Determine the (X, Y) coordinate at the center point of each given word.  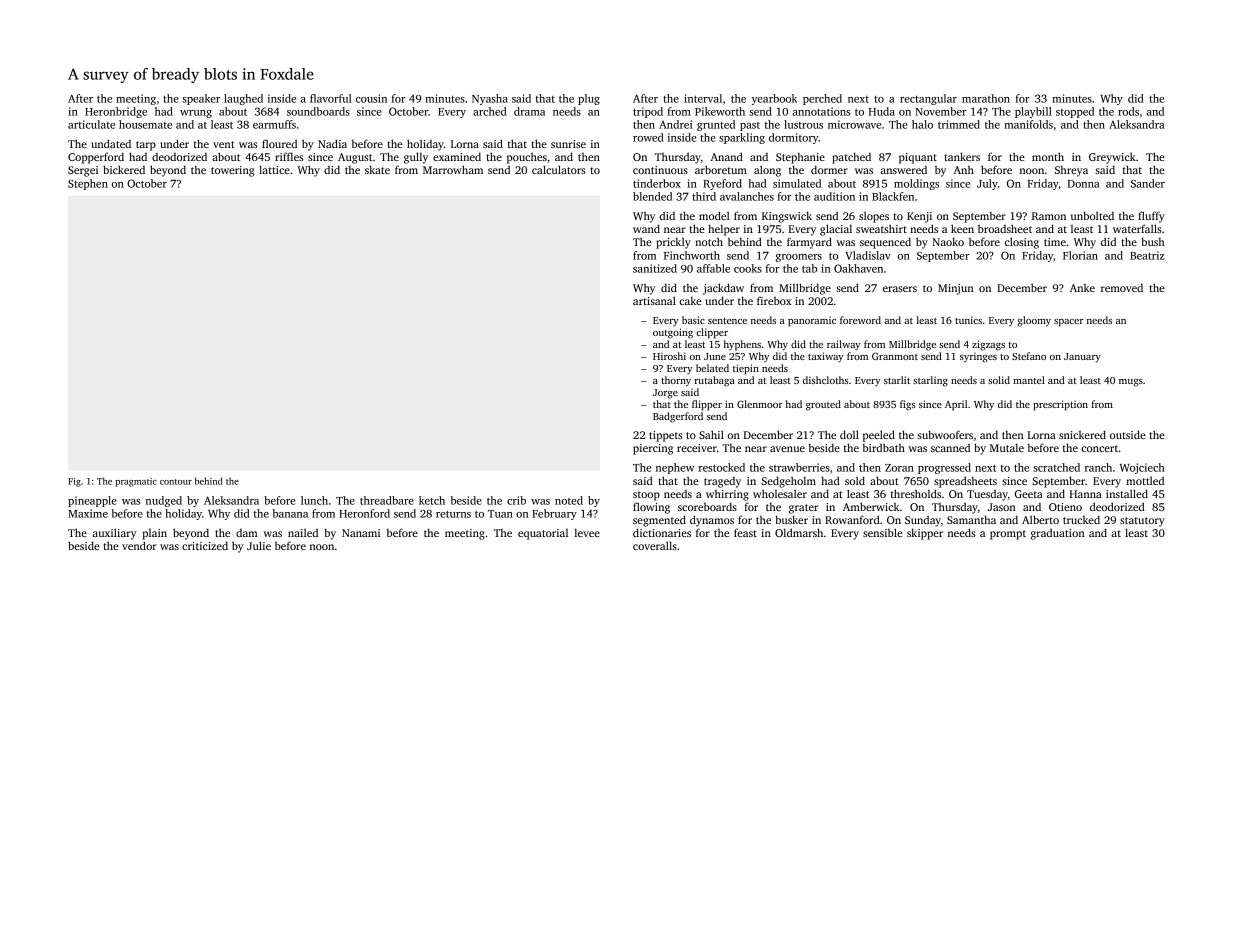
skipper (925, 534)
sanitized (655, 268)
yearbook (774, 99)
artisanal (654, 300)
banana (290, 513)
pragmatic (136, 482)
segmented (659, 521)
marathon (986, 98)
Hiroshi (669, 356)
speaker (201, 99)
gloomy (1034, 321)
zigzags (988, 345)
